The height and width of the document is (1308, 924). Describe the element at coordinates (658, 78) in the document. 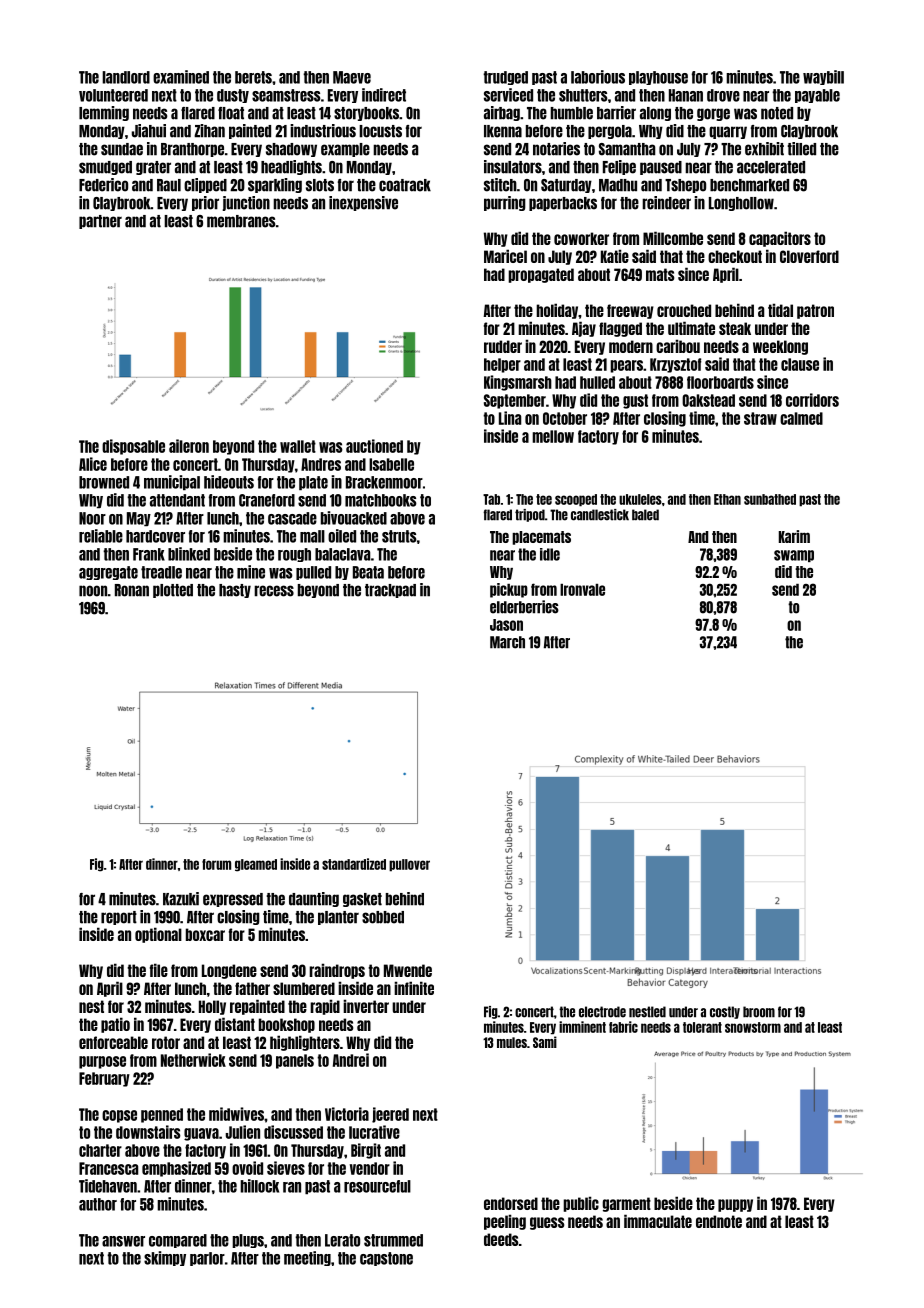

I see `playhouse` at that location.
